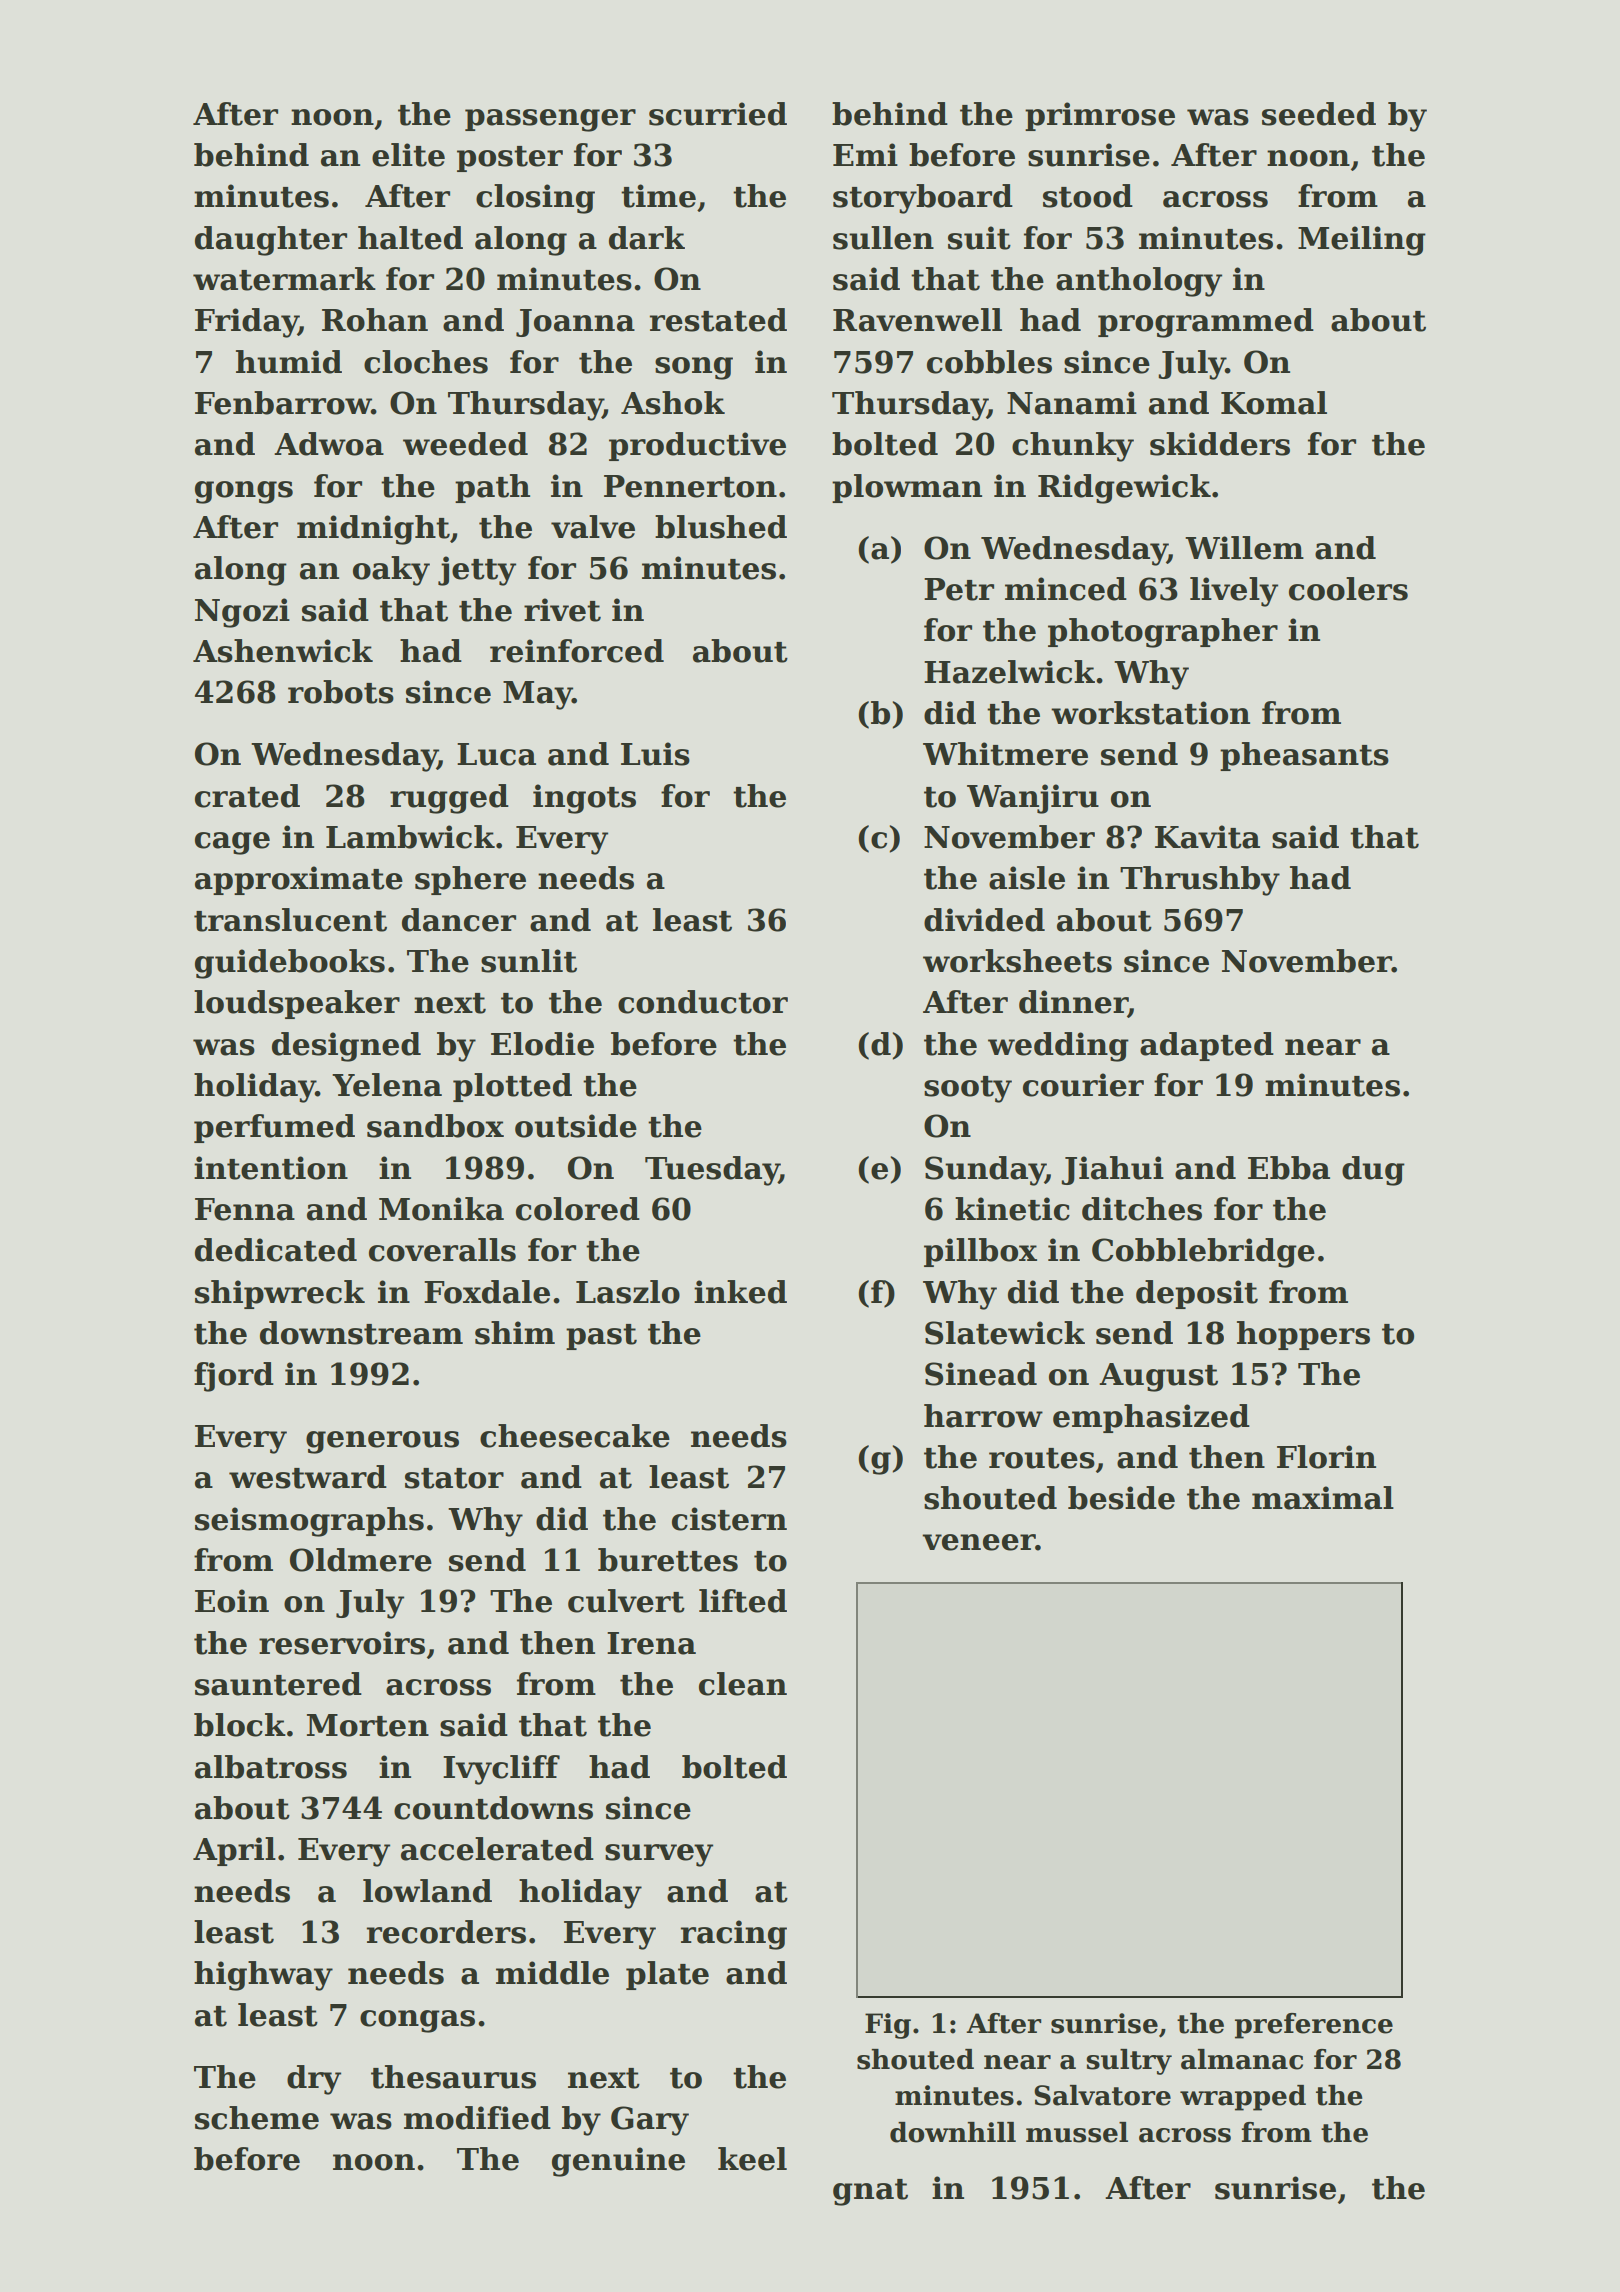 This document has height=2292, width=1620. What do you see at coordinates (647, 238) in the document?
I see `dark` at bounding box center [647, 238].
